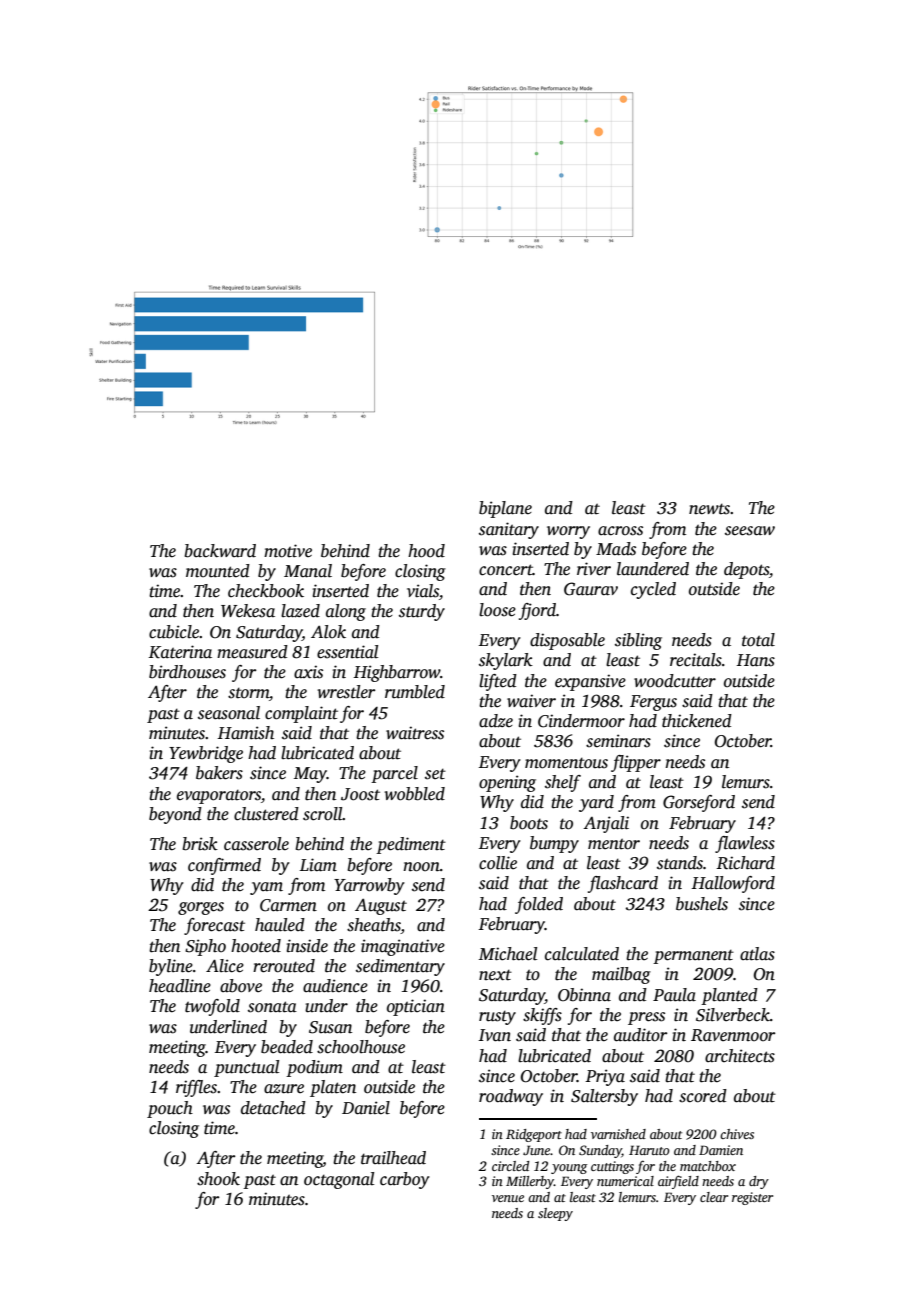 This screenshot has width=924, height=1311. I want to click on flawless, so click(745, 844).
